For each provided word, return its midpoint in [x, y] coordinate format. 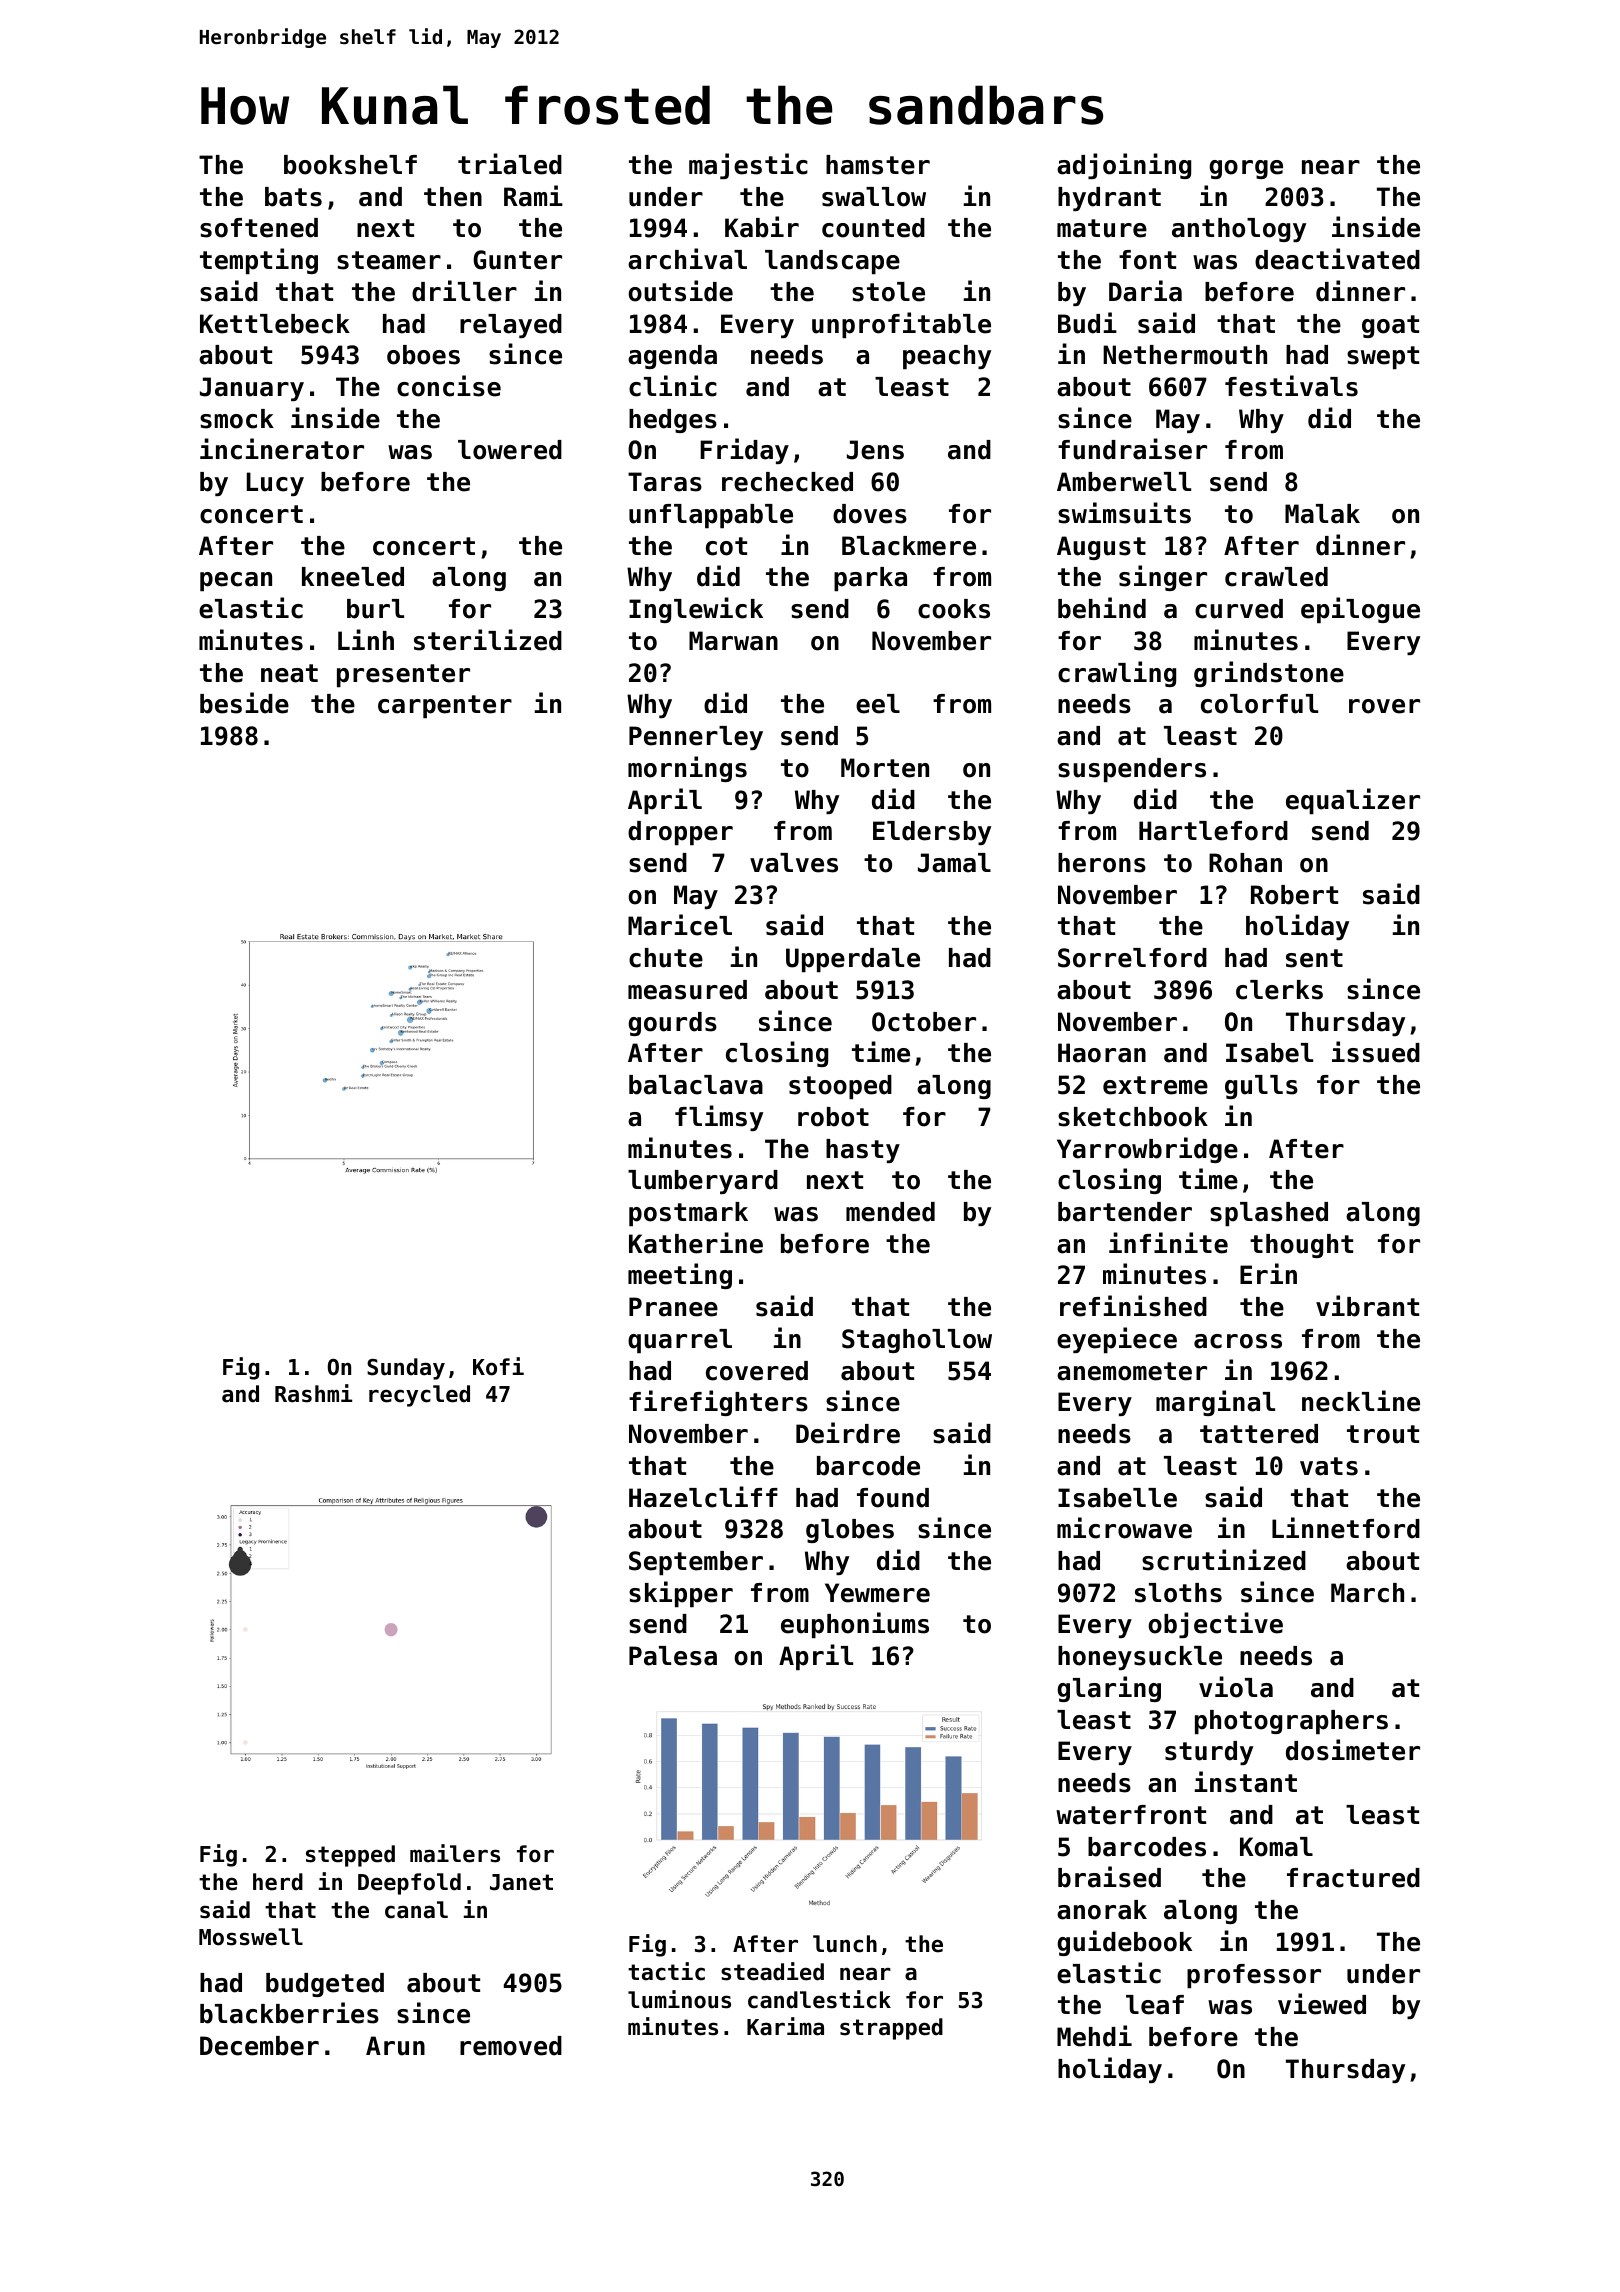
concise [449, 386]
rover [1384, 706]
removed [511, 2046]
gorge [1246, 169]
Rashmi [313, 1393]
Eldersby [932, 833]
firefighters [718, 1403]
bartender [1125, 1212]
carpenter [445, 706]
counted [873, 228]
